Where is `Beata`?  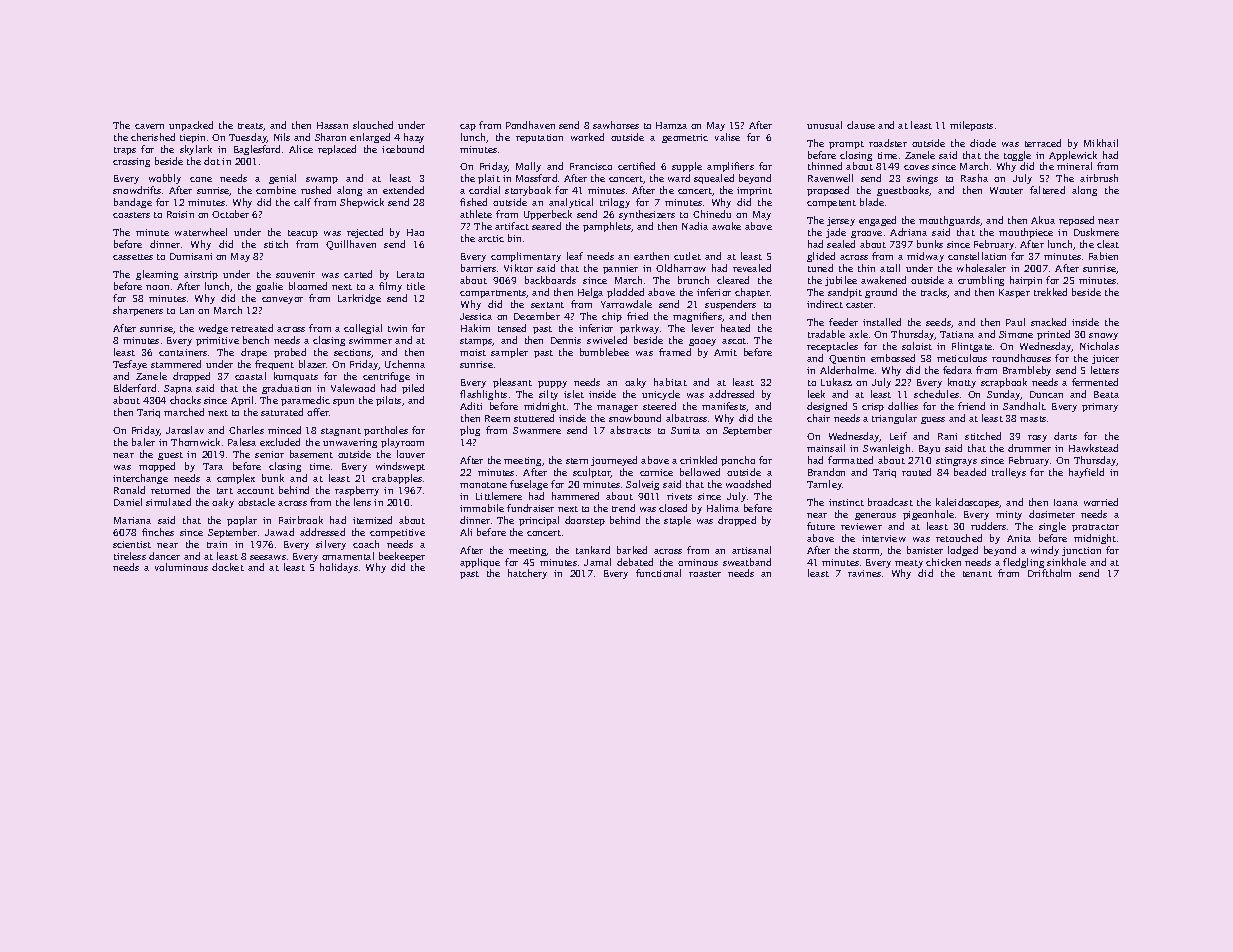
Beata is located at coordinates (1106, 394).
